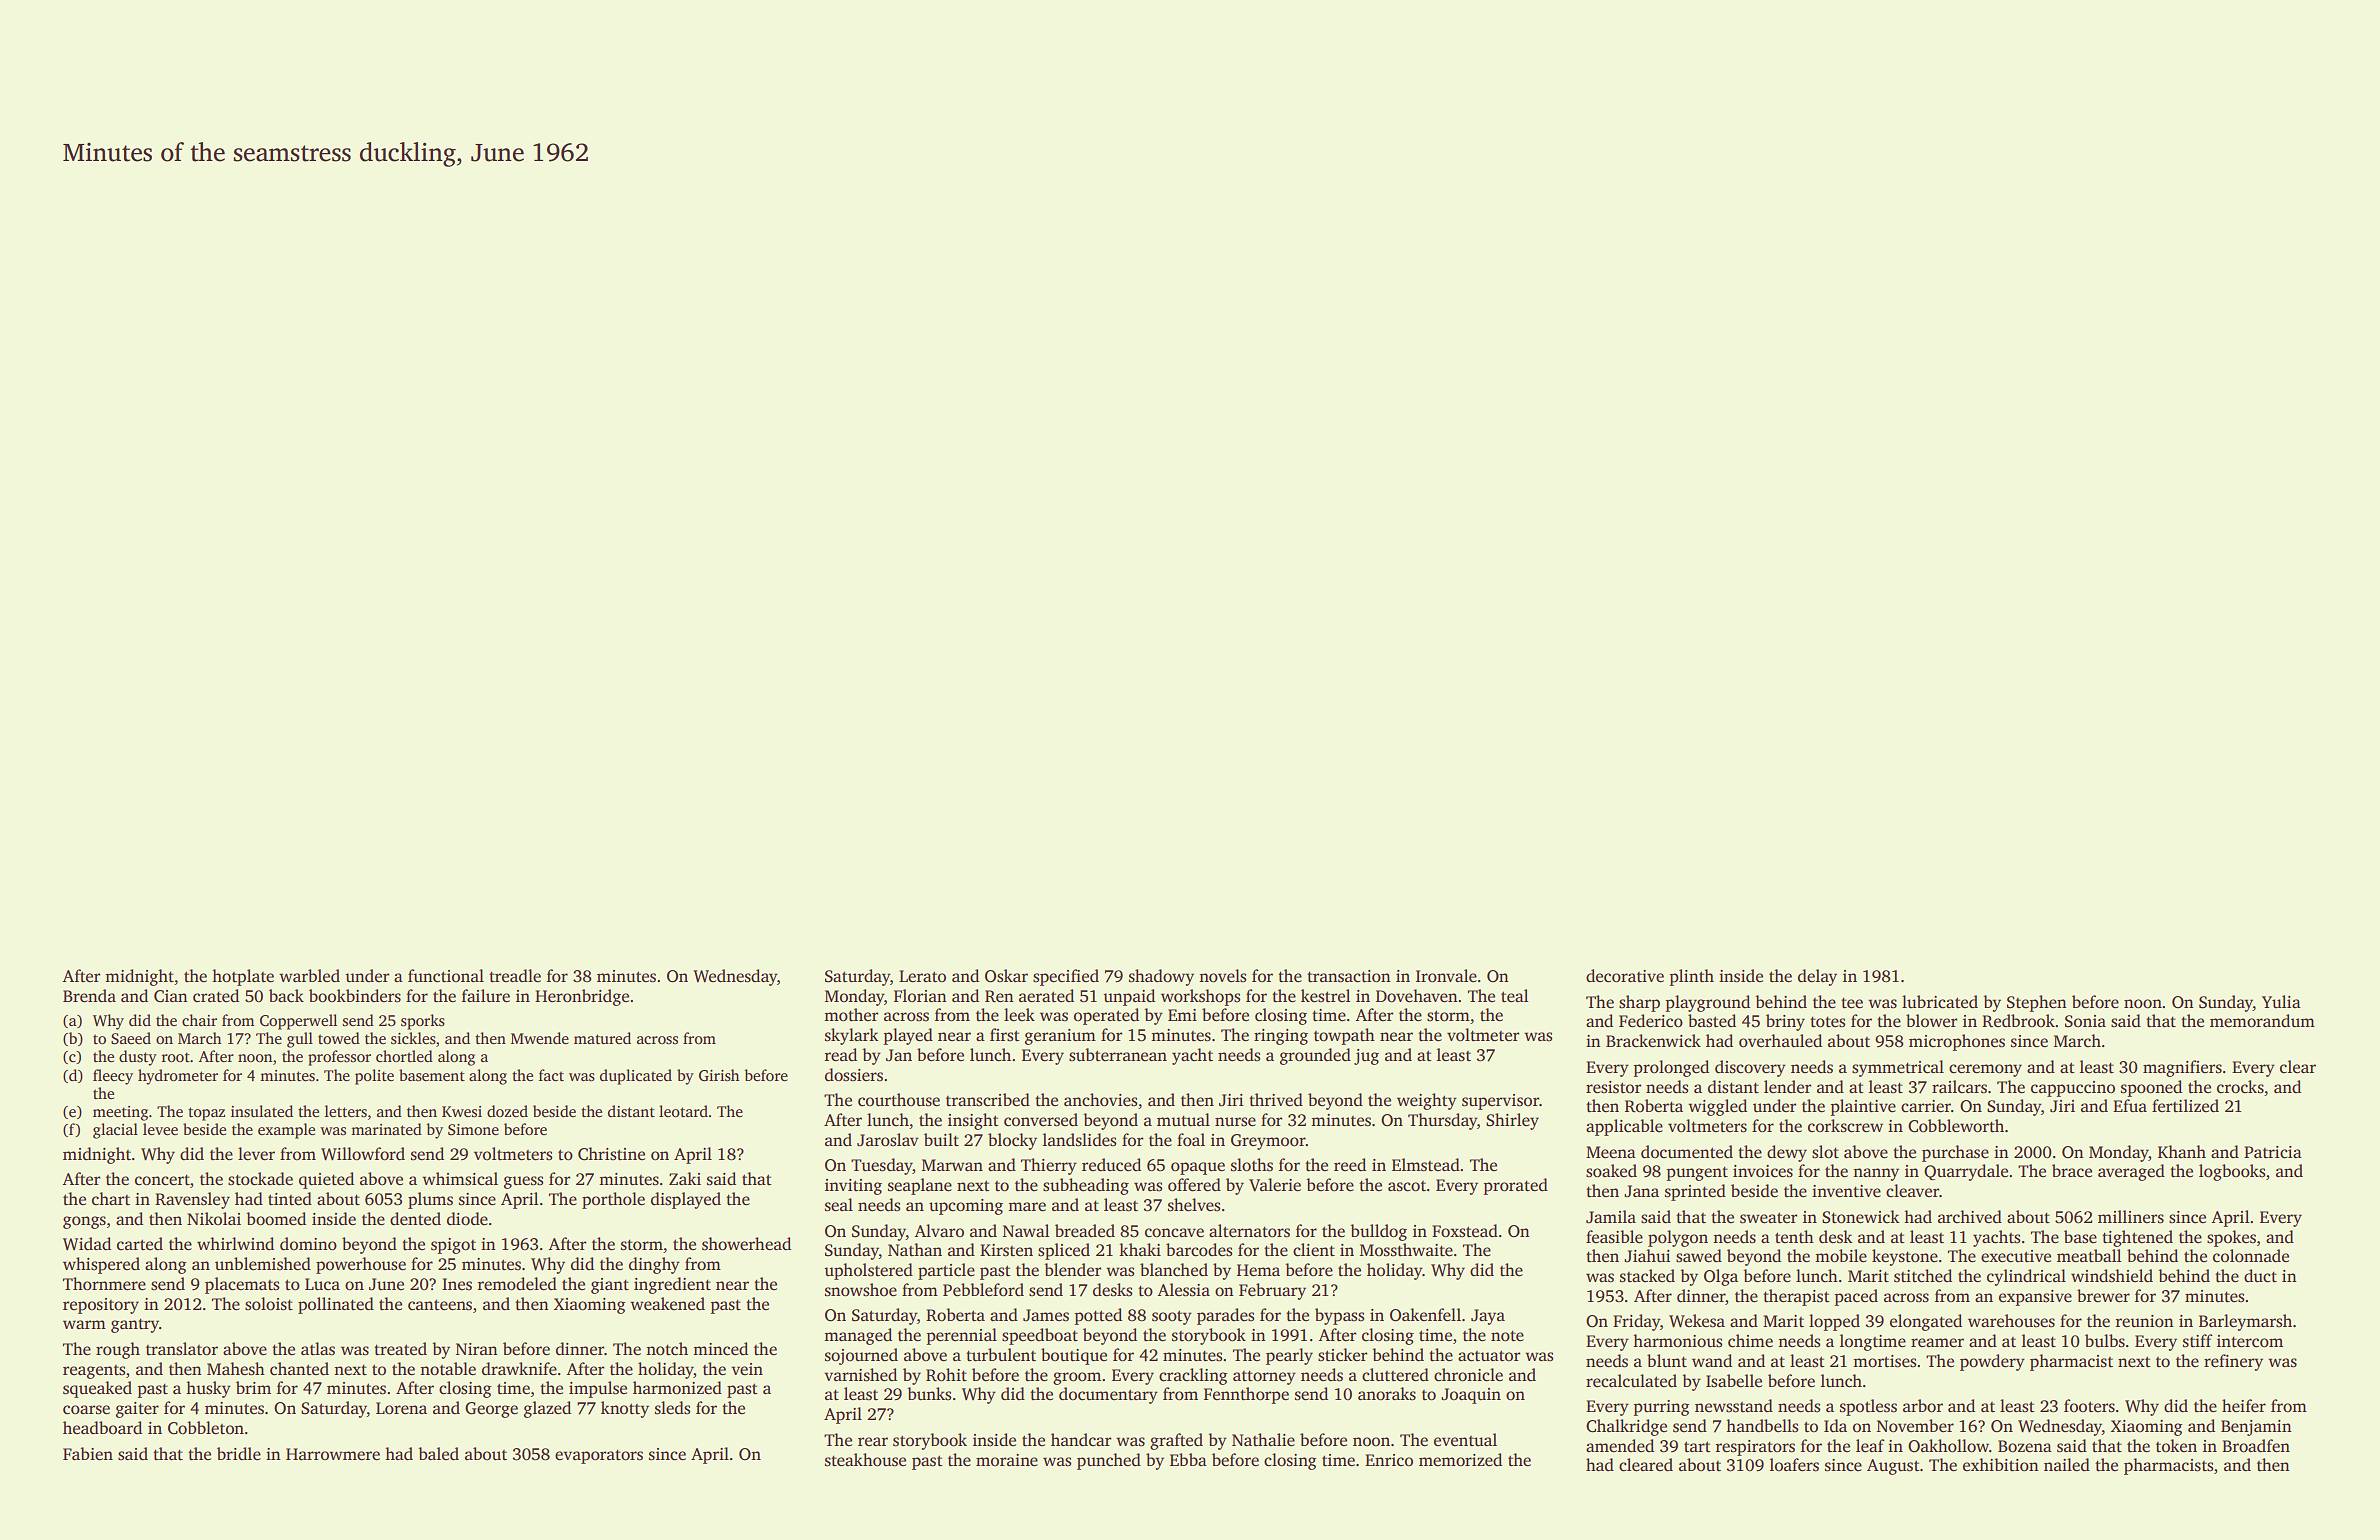 Image resolution: width=2380 pixels, height=1540 pixels. What do you see at coordinates (2244, 1406) in the page?
I see `heifer` at bounding box center [2244, 1406].
